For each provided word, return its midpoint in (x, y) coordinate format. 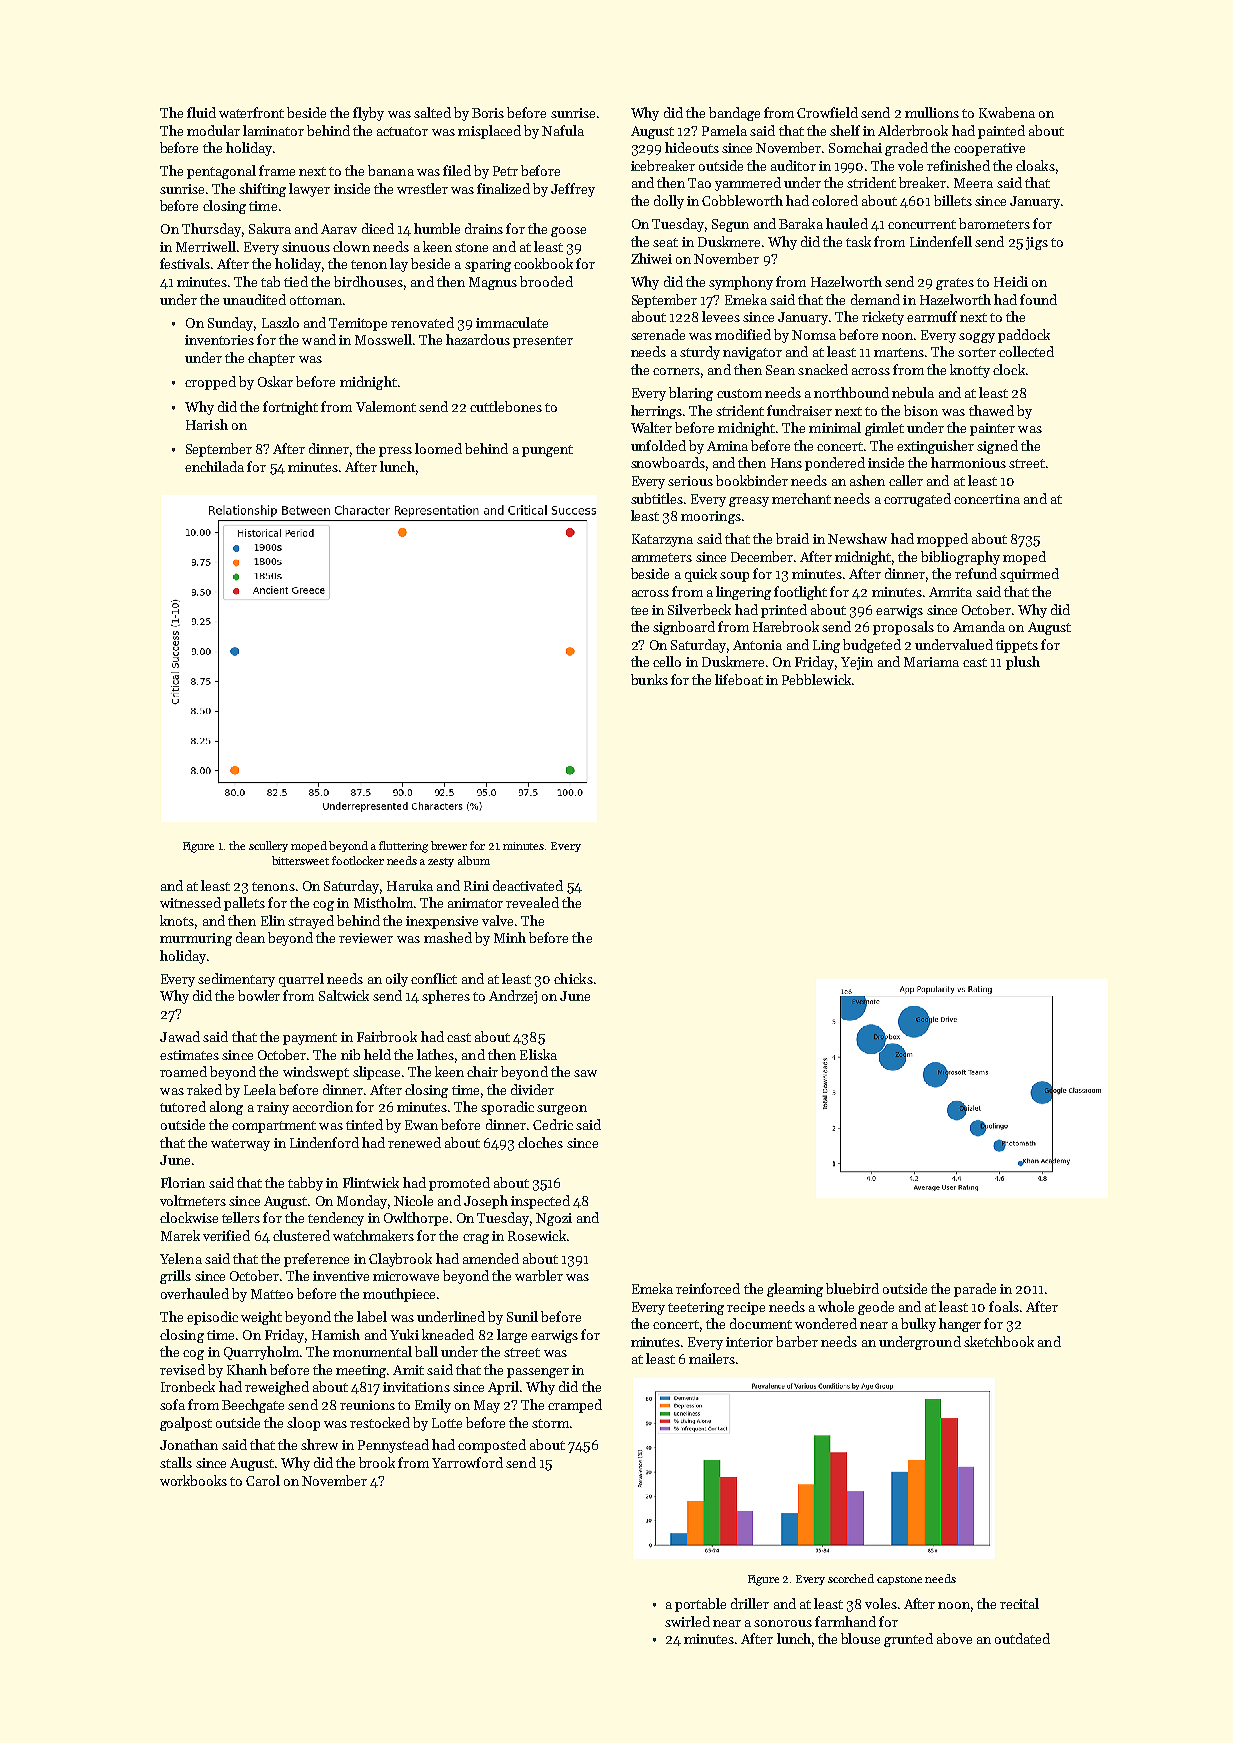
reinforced (708, 1288)
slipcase (376, 1073)
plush (1023, 663)
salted (432, 112)
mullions (932, 112)
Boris (488, 113)
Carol (263, 1480)
